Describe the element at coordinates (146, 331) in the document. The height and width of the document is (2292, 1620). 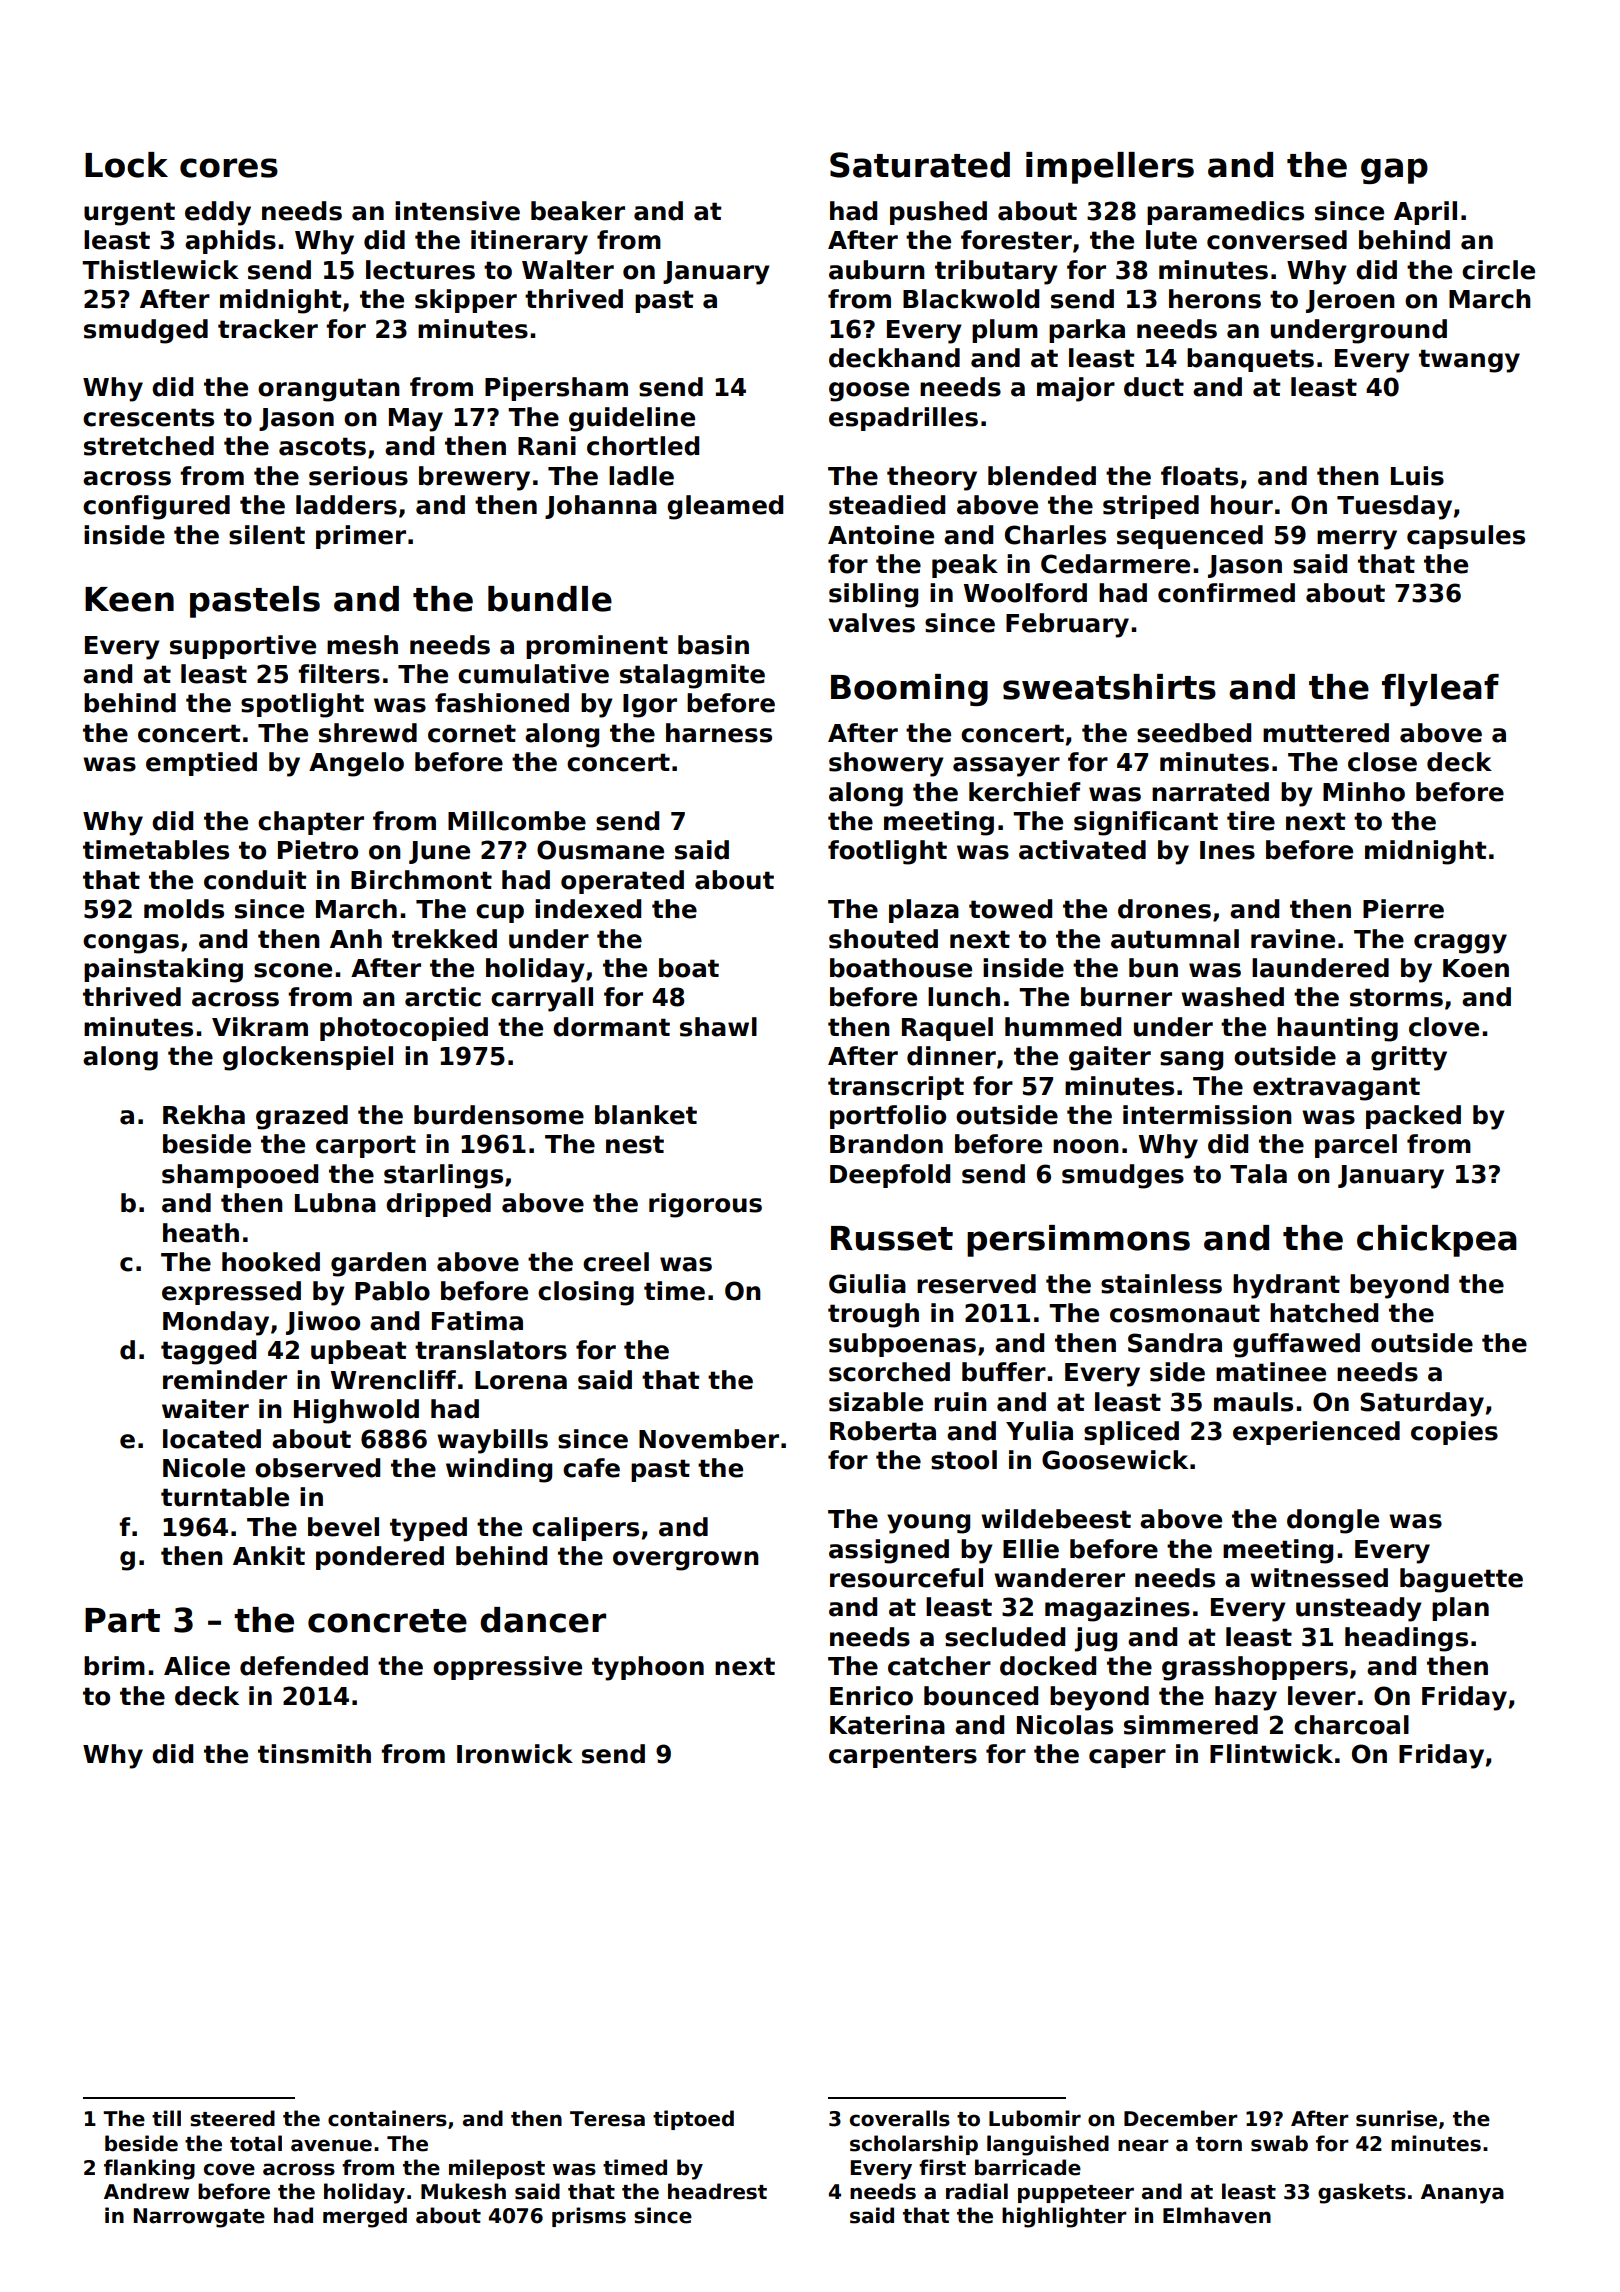
I see `smudged` at that location.
